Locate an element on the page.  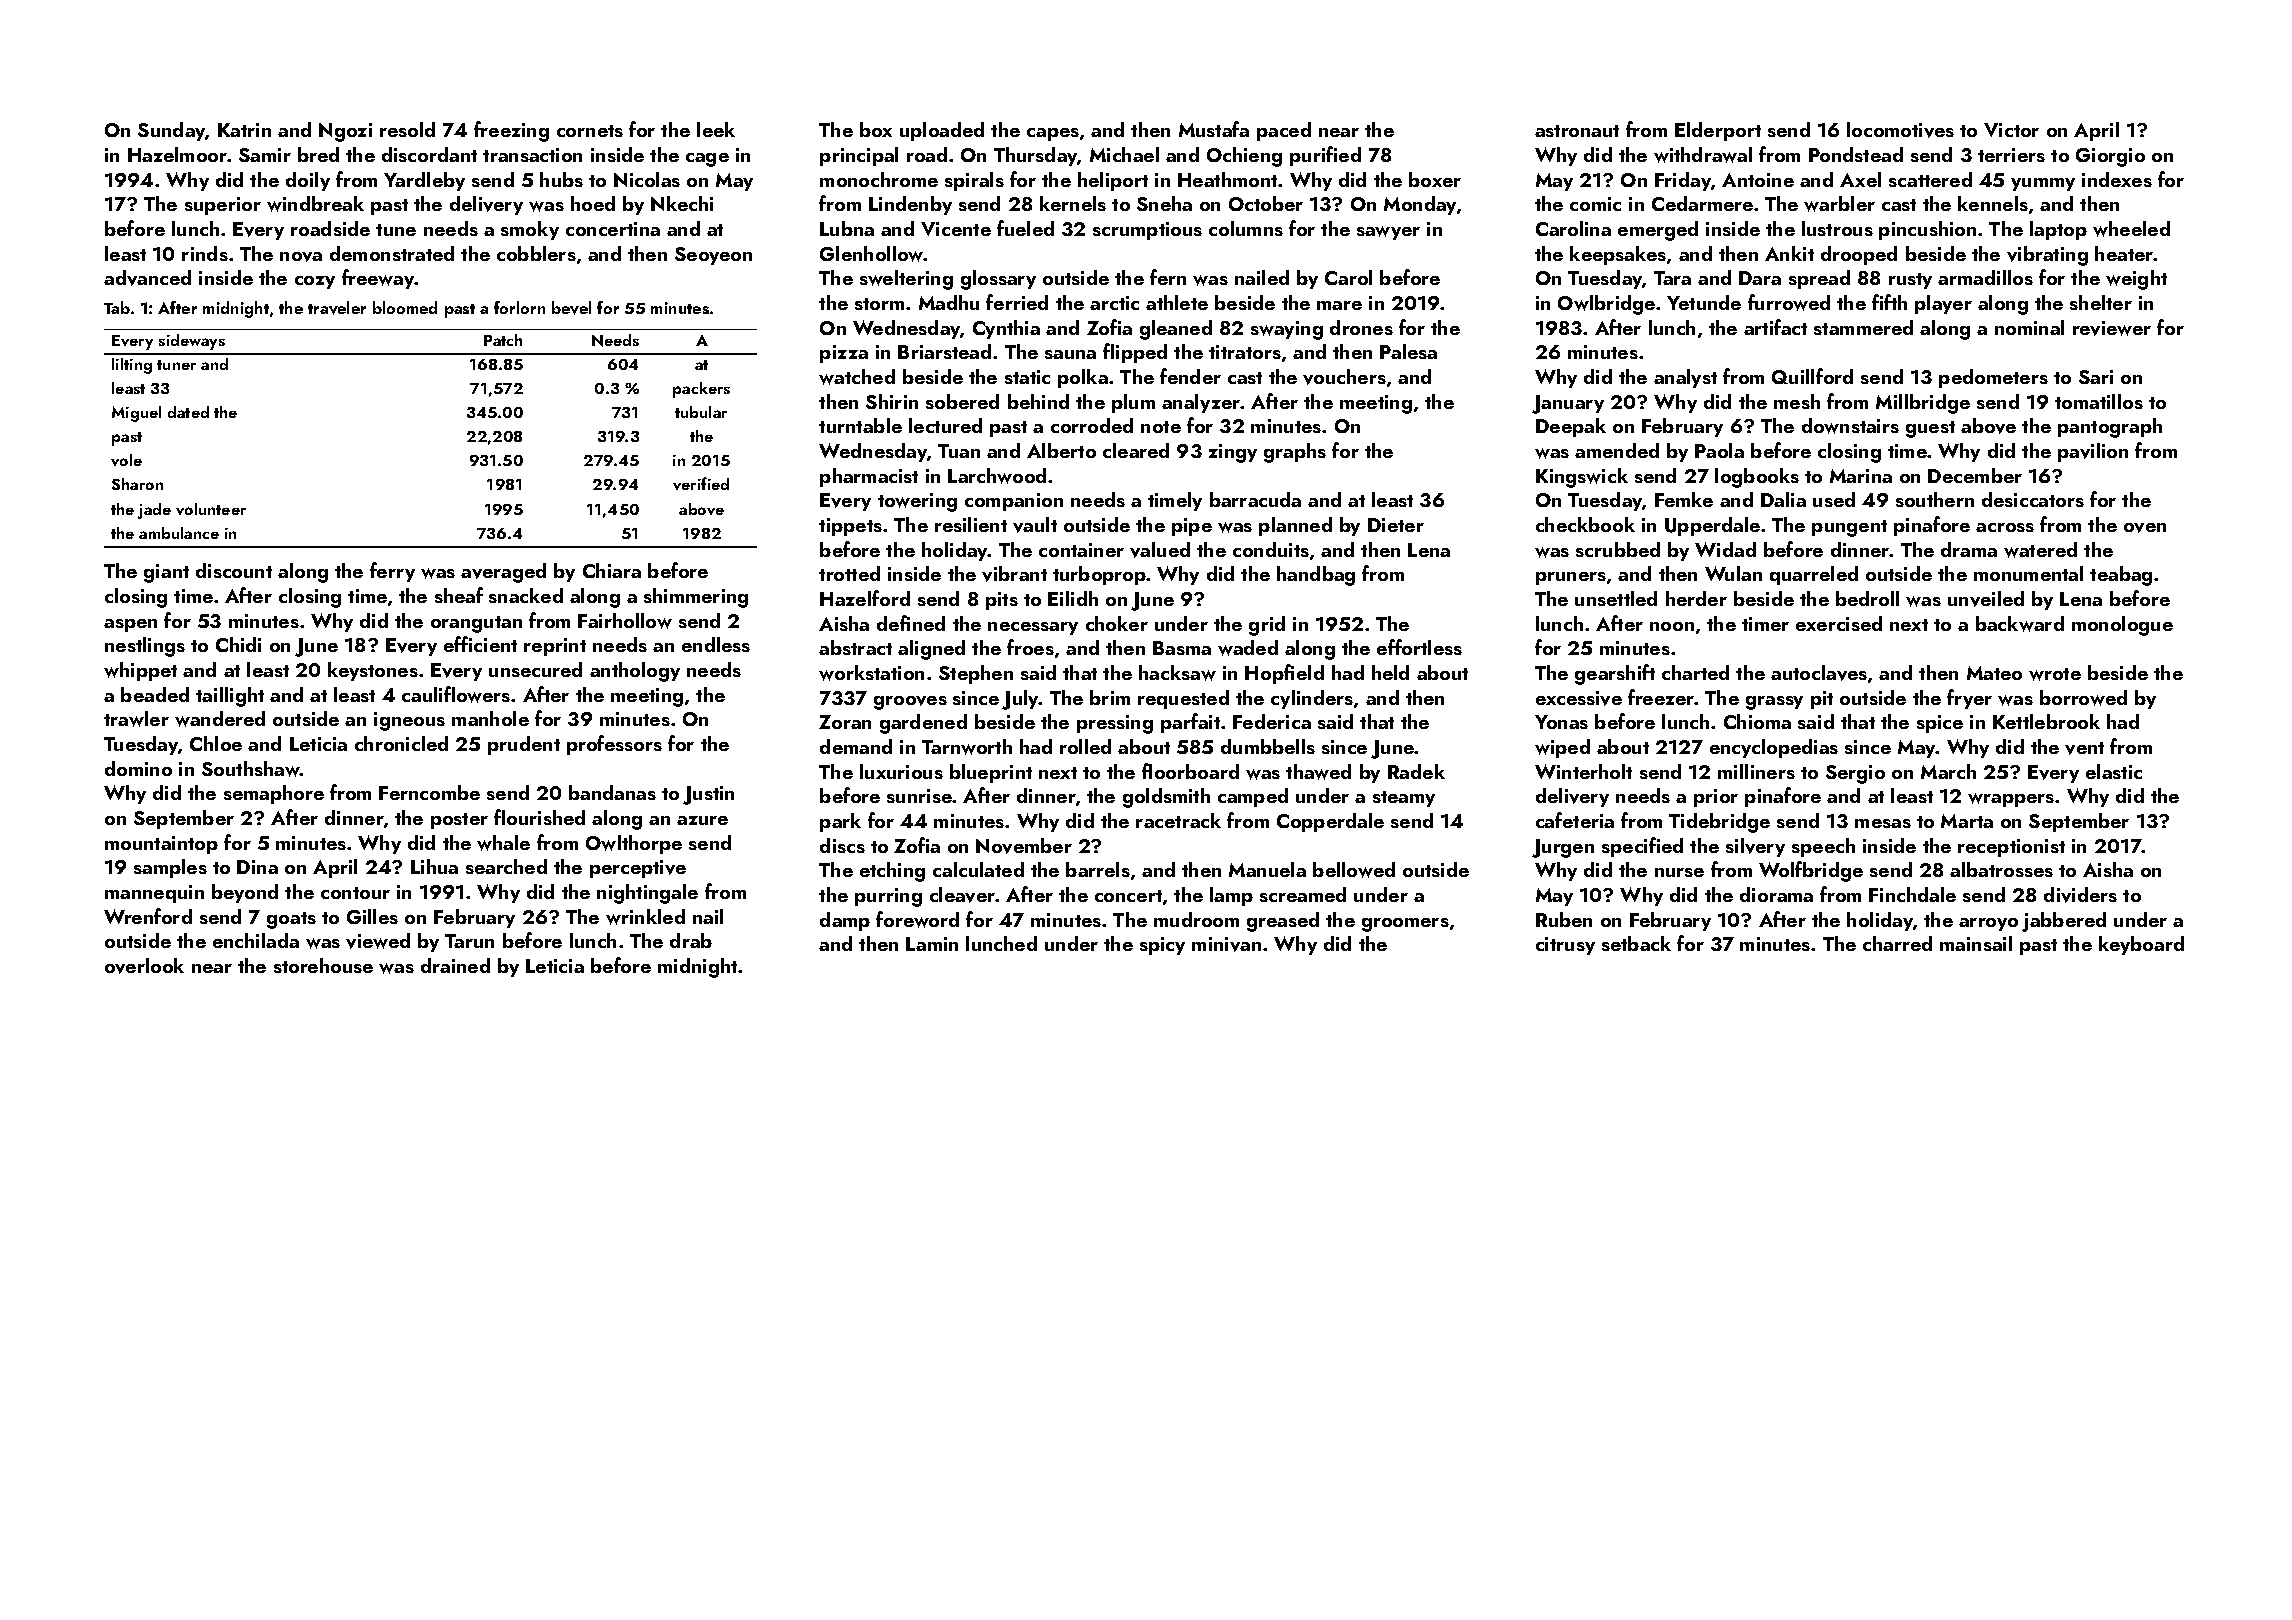
Winterholt is located at coordinates (1583, 771).
